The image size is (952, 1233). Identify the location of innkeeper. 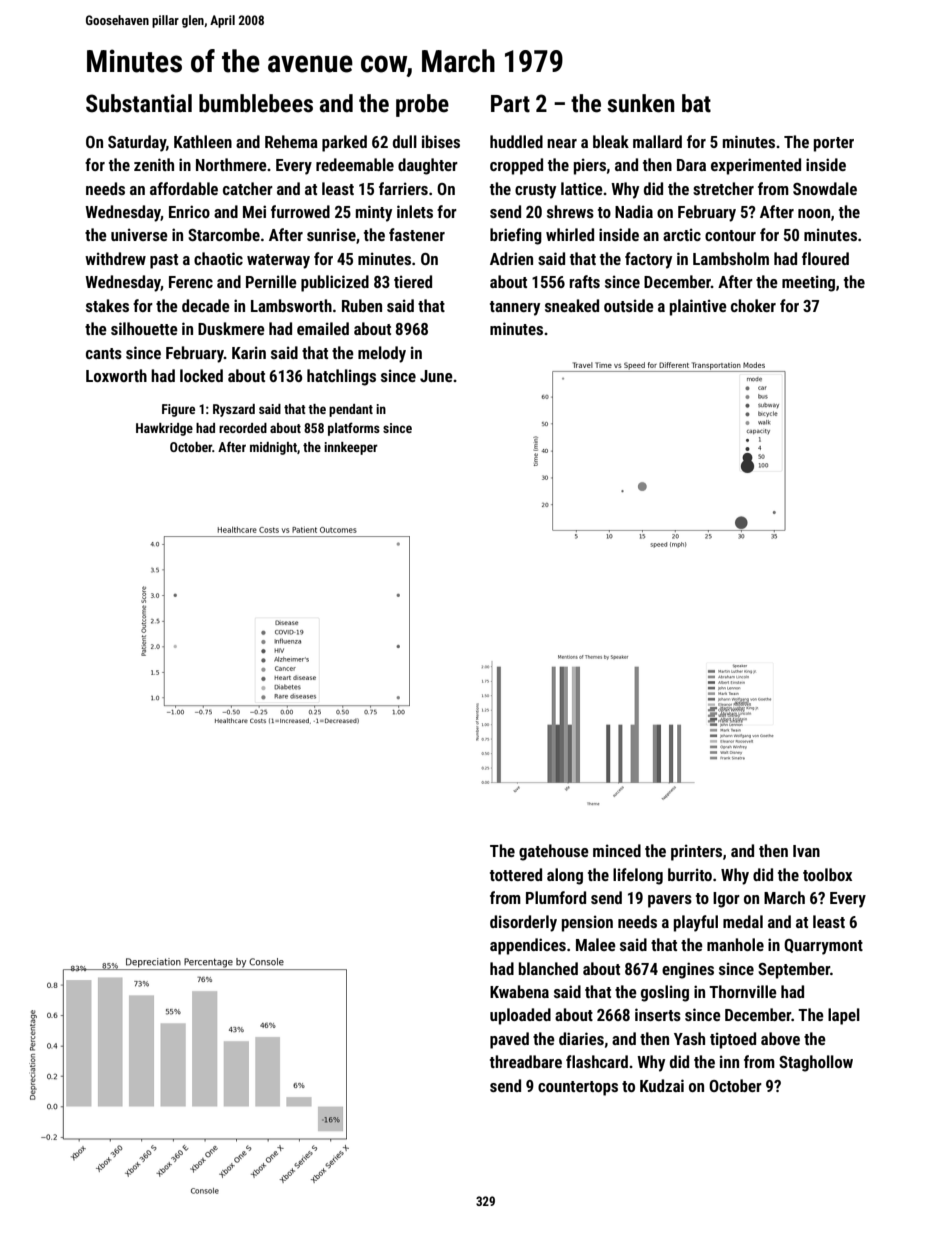
(351, 448).
